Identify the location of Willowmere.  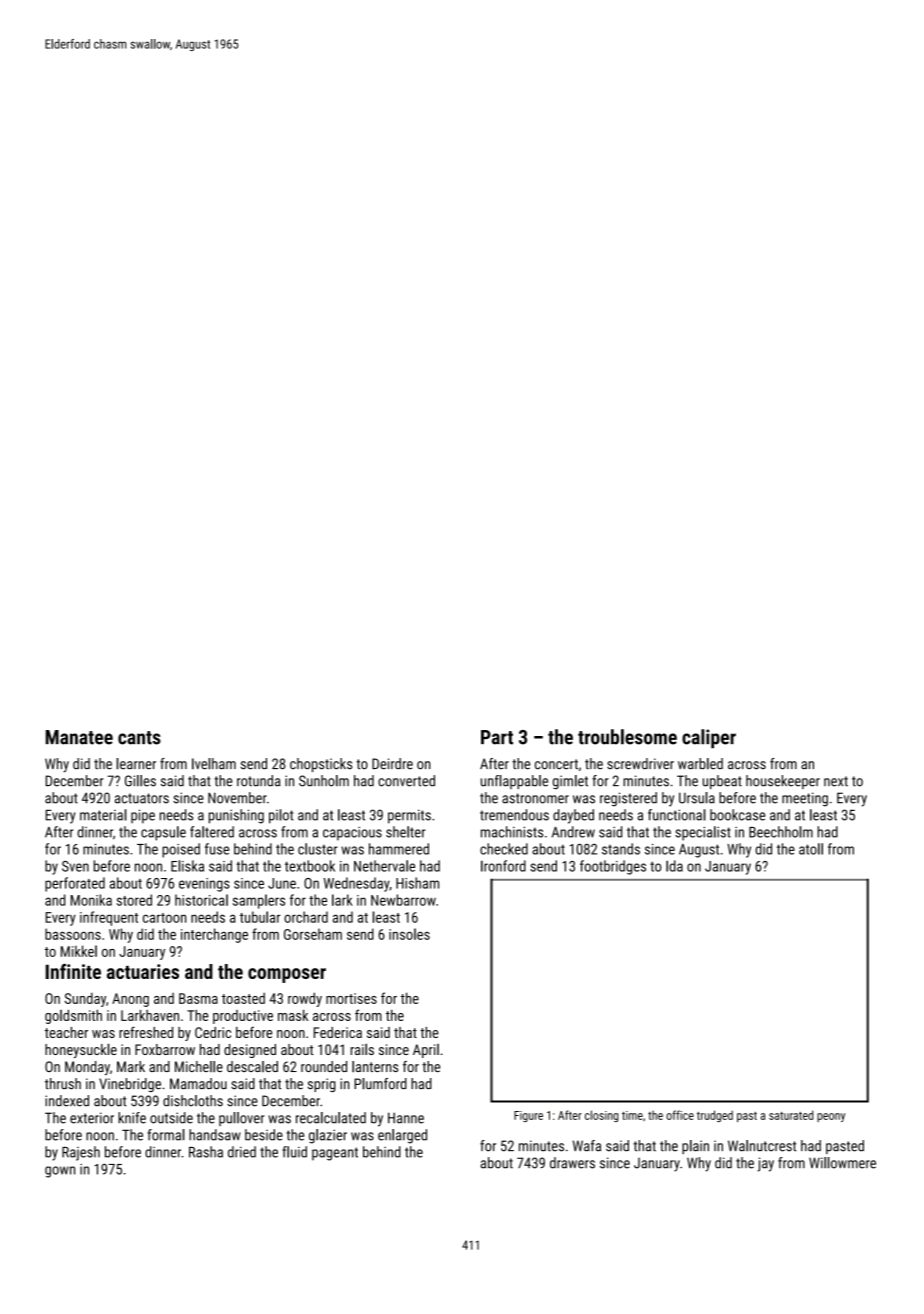
(842, 1163).
